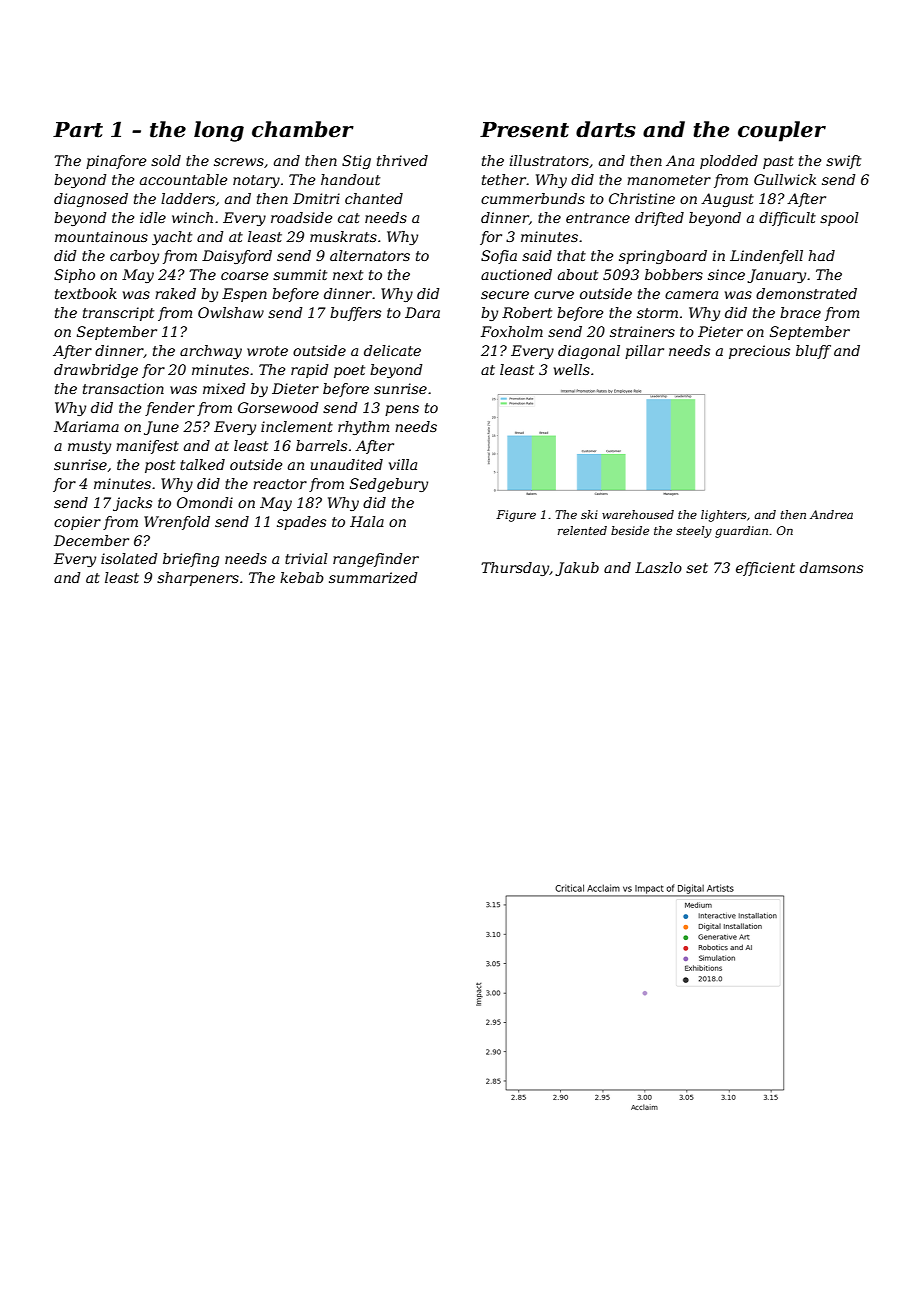  What do you see at coordinates (310, 371) in the document?
I see `rapid` at bounding box center [310, 371].
